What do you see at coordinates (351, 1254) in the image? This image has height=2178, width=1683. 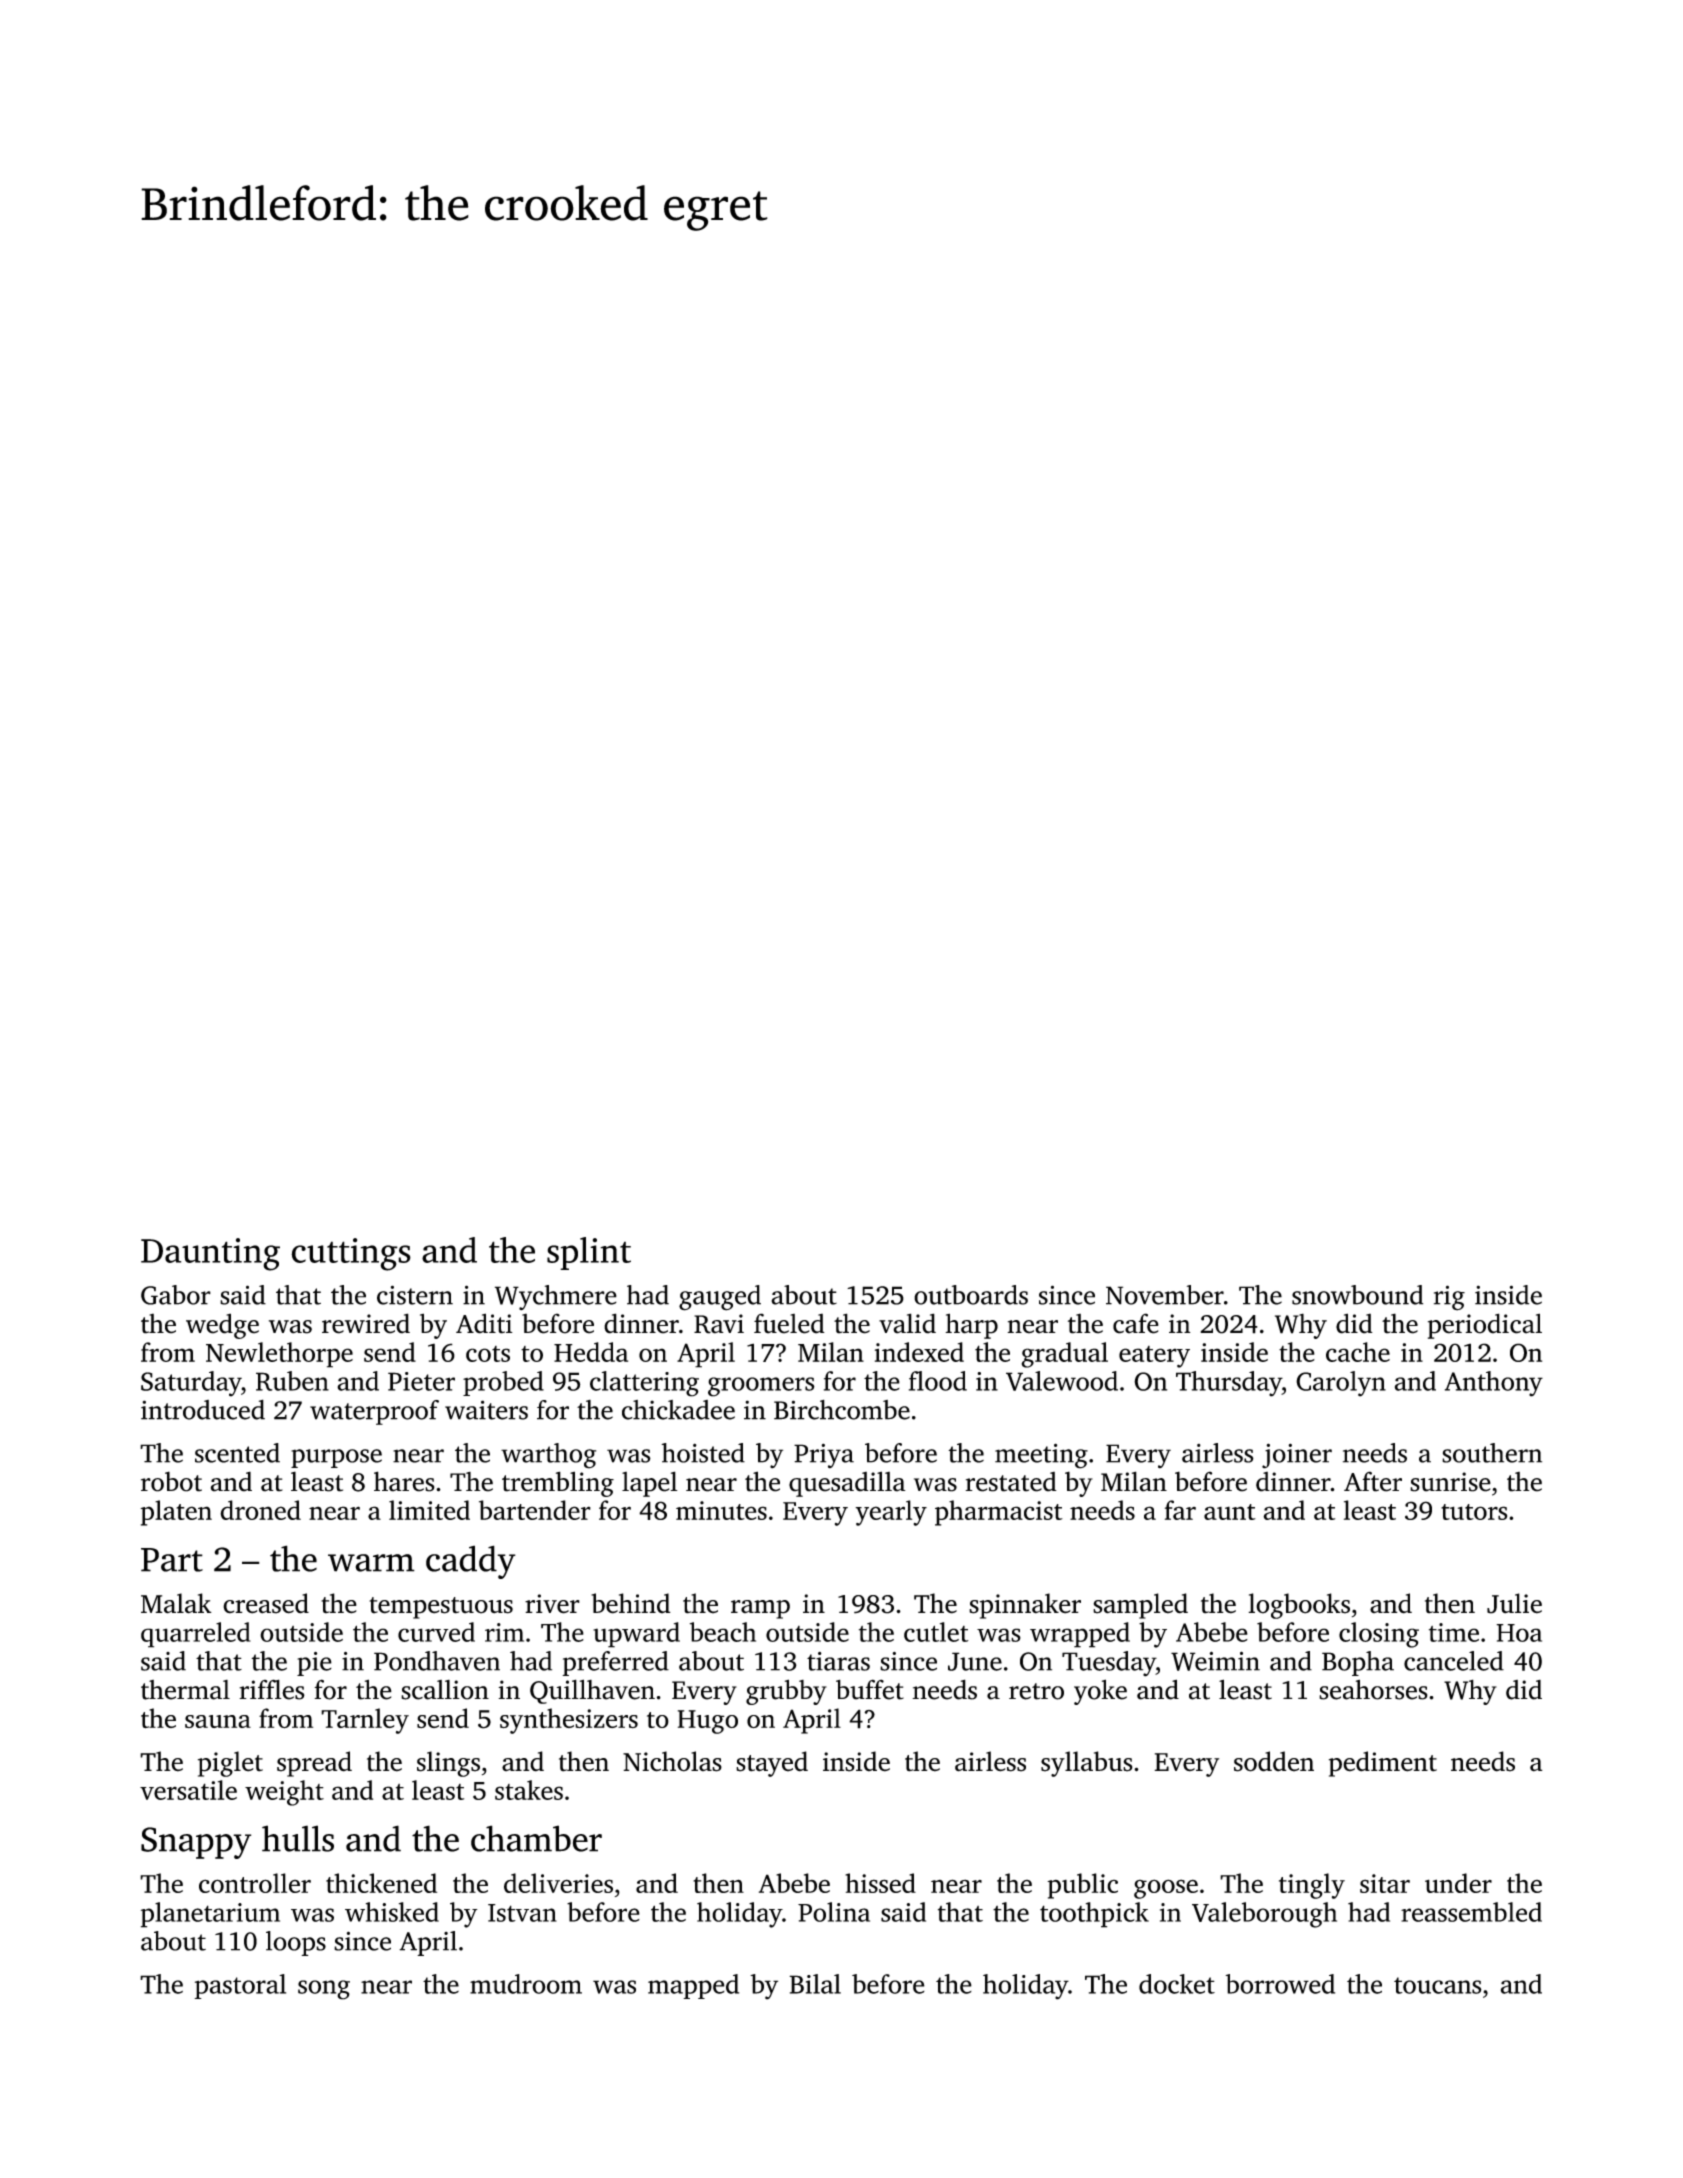 I see `cuttings` at bounding box center [351, 1254].
